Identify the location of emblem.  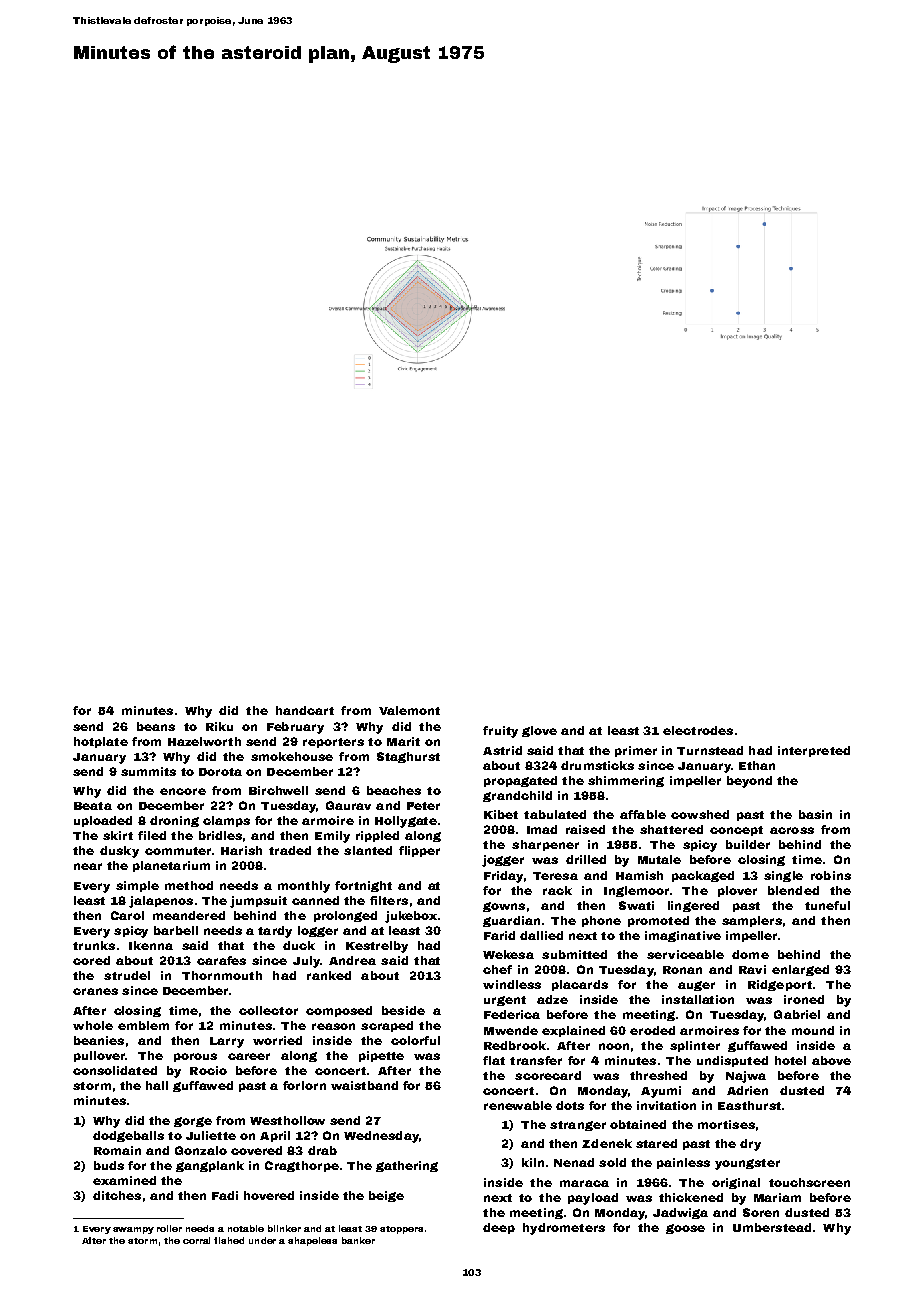
(143, 1025).
